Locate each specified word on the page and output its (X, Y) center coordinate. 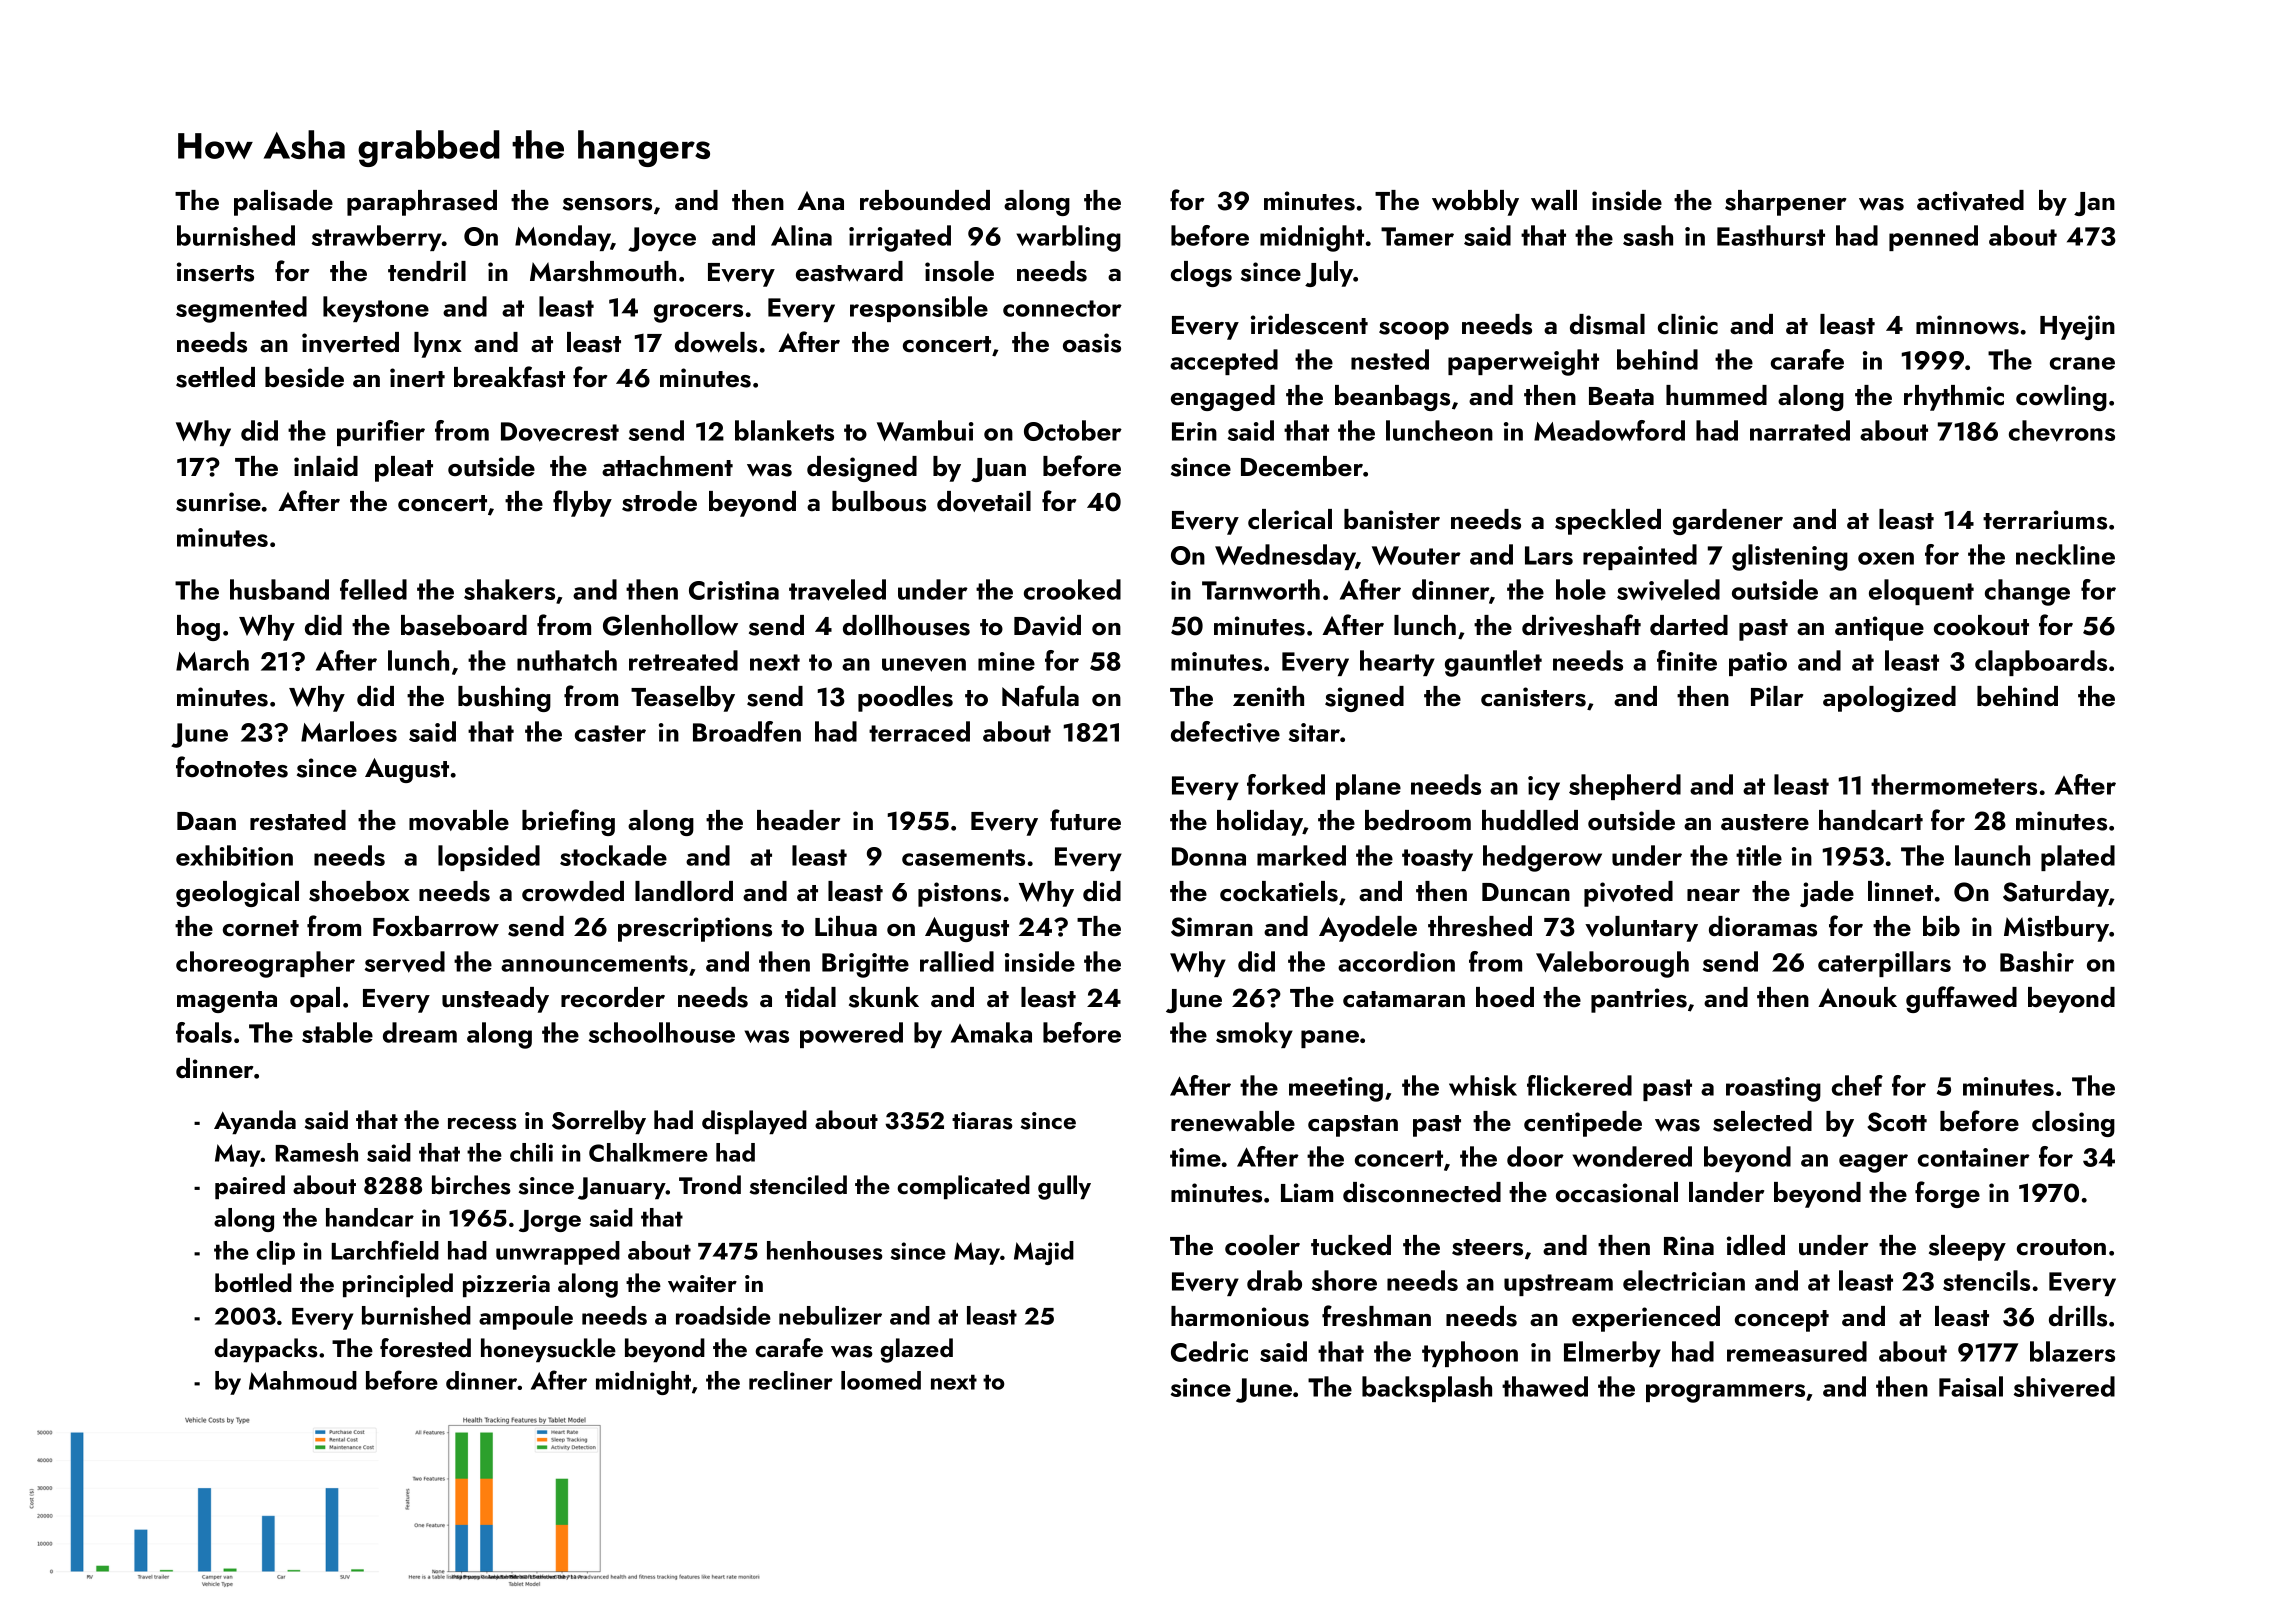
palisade (283, 203)
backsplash (1427, 1389)
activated (1970, 200)
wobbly (1475, 203)
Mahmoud (303, 1380)
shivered (2064, 1387)
